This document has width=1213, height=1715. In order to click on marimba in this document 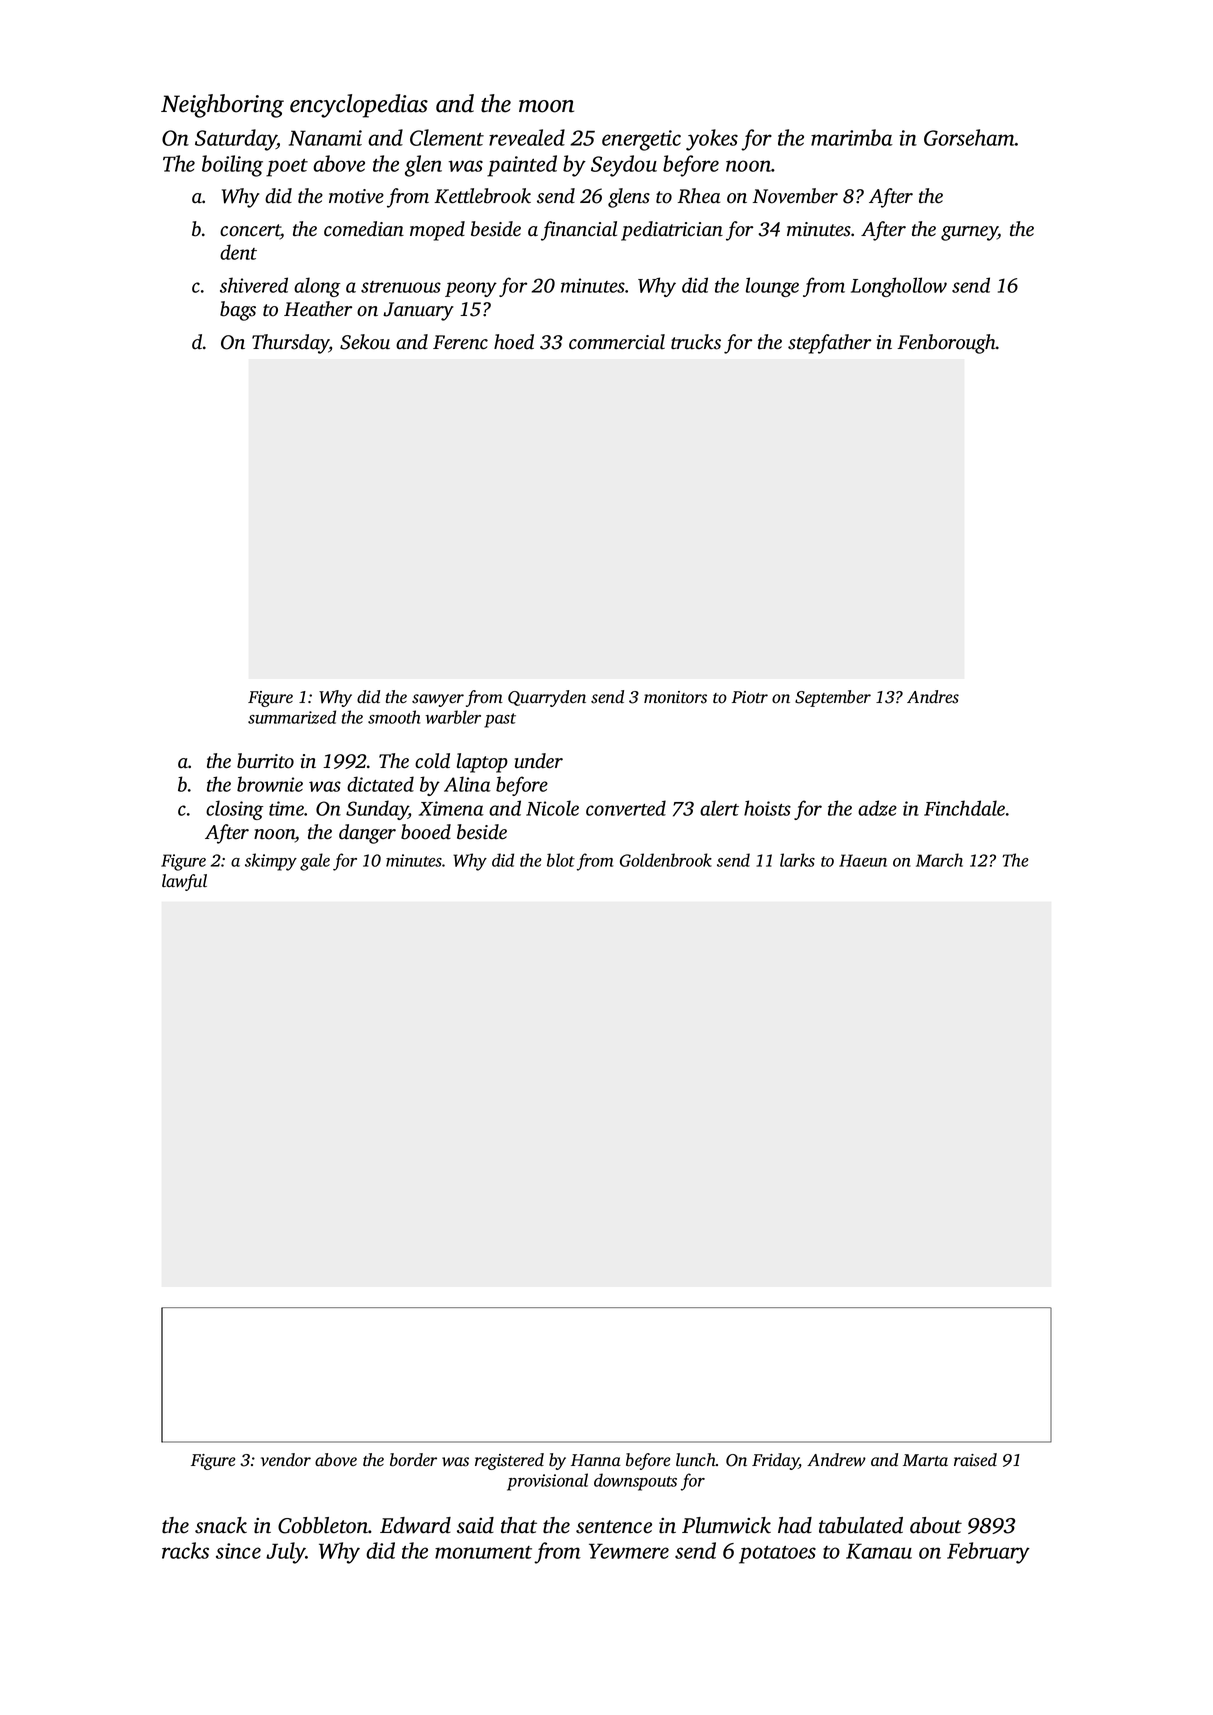, I will do `click(852, 137)`.
